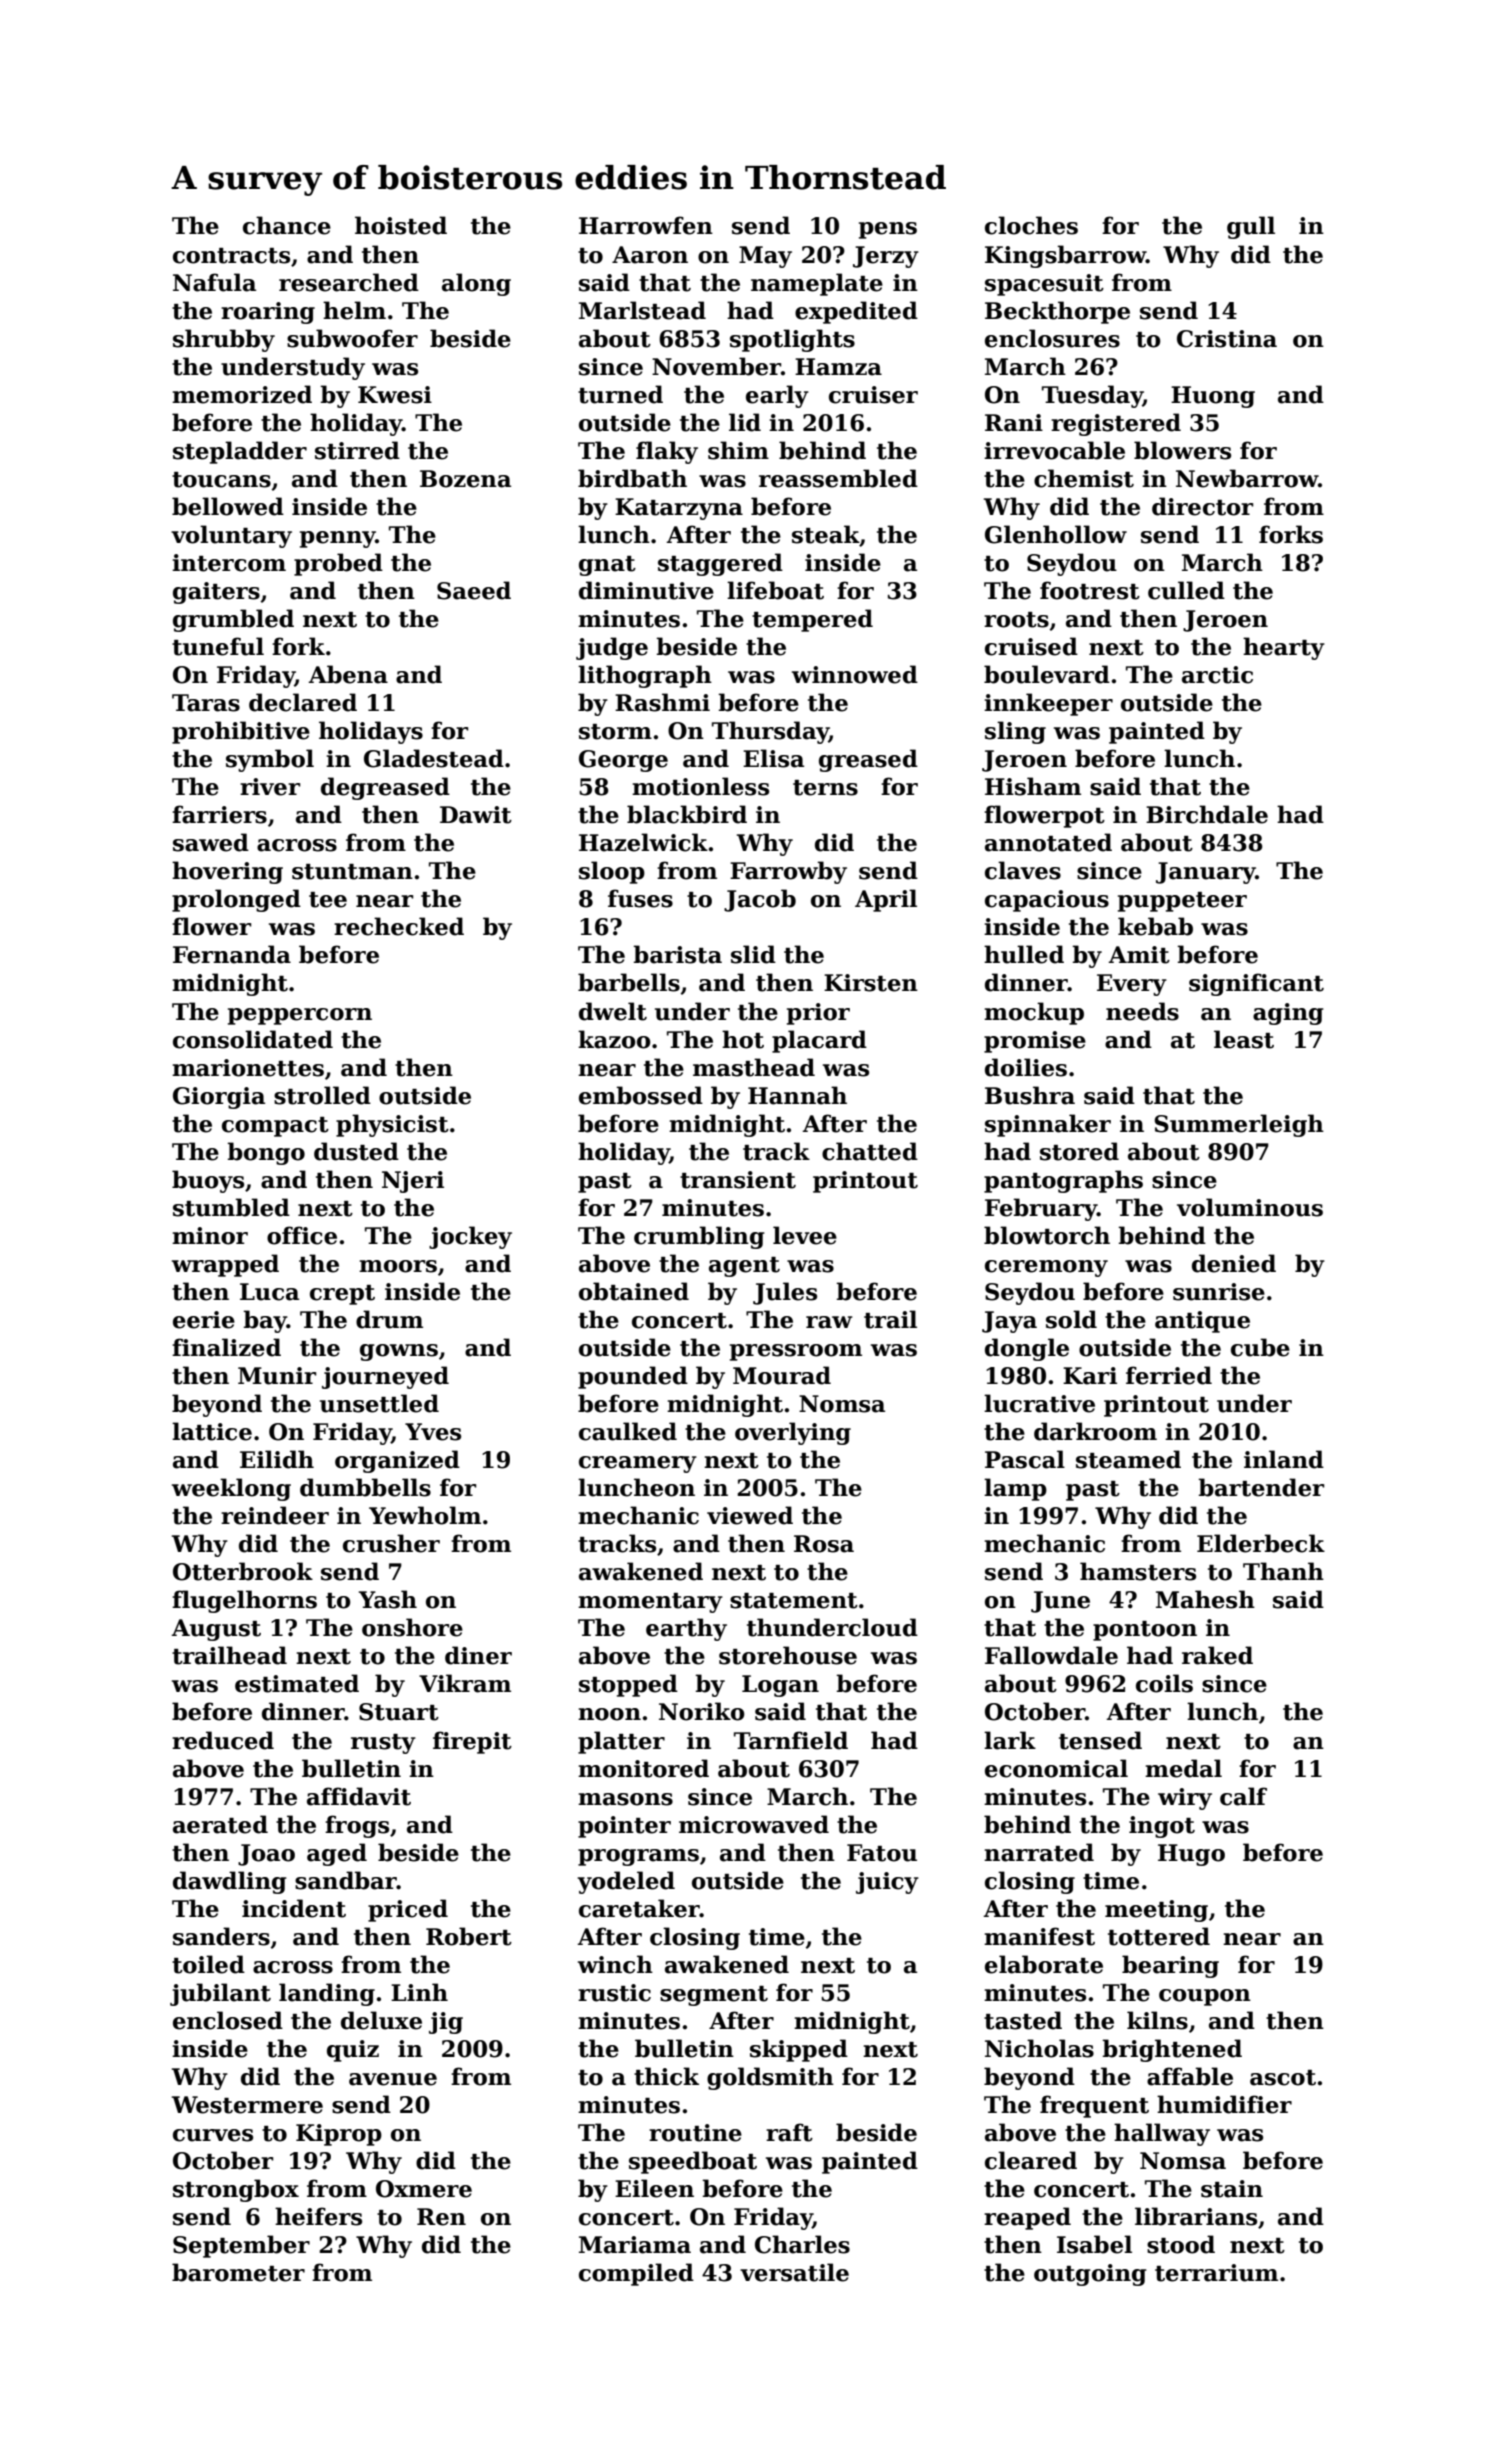  What do you see at coordinates (1071, 1319) in the screenshot?
I see `sold` at bounding box center [1071, 1319].
